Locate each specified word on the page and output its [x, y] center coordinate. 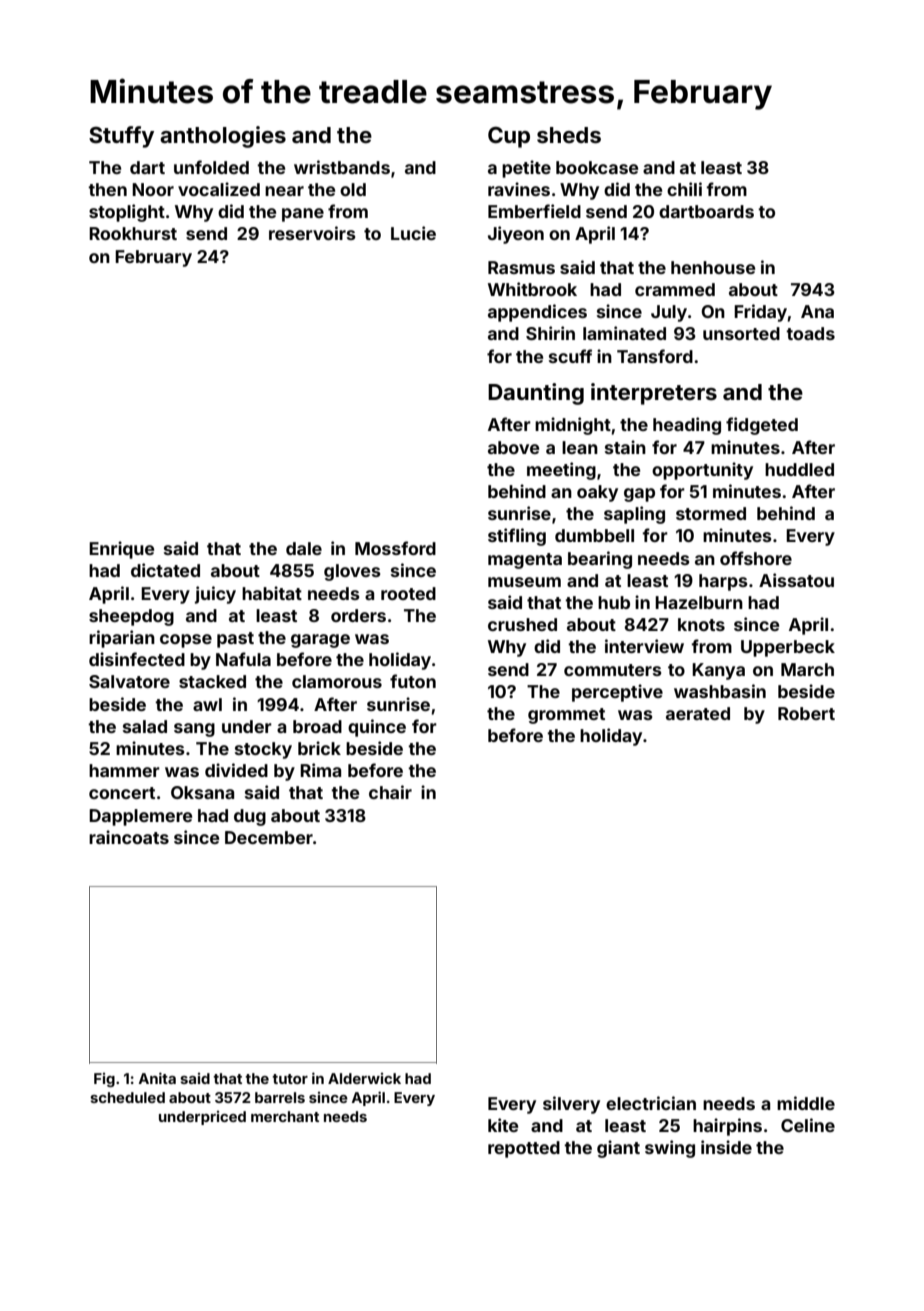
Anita [157, 1078]
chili [684, 189]
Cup [509, 137]
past [235, 640]
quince [377, 728]
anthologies [223, 137]
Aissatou [796, 580]
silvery [571, 1105]
